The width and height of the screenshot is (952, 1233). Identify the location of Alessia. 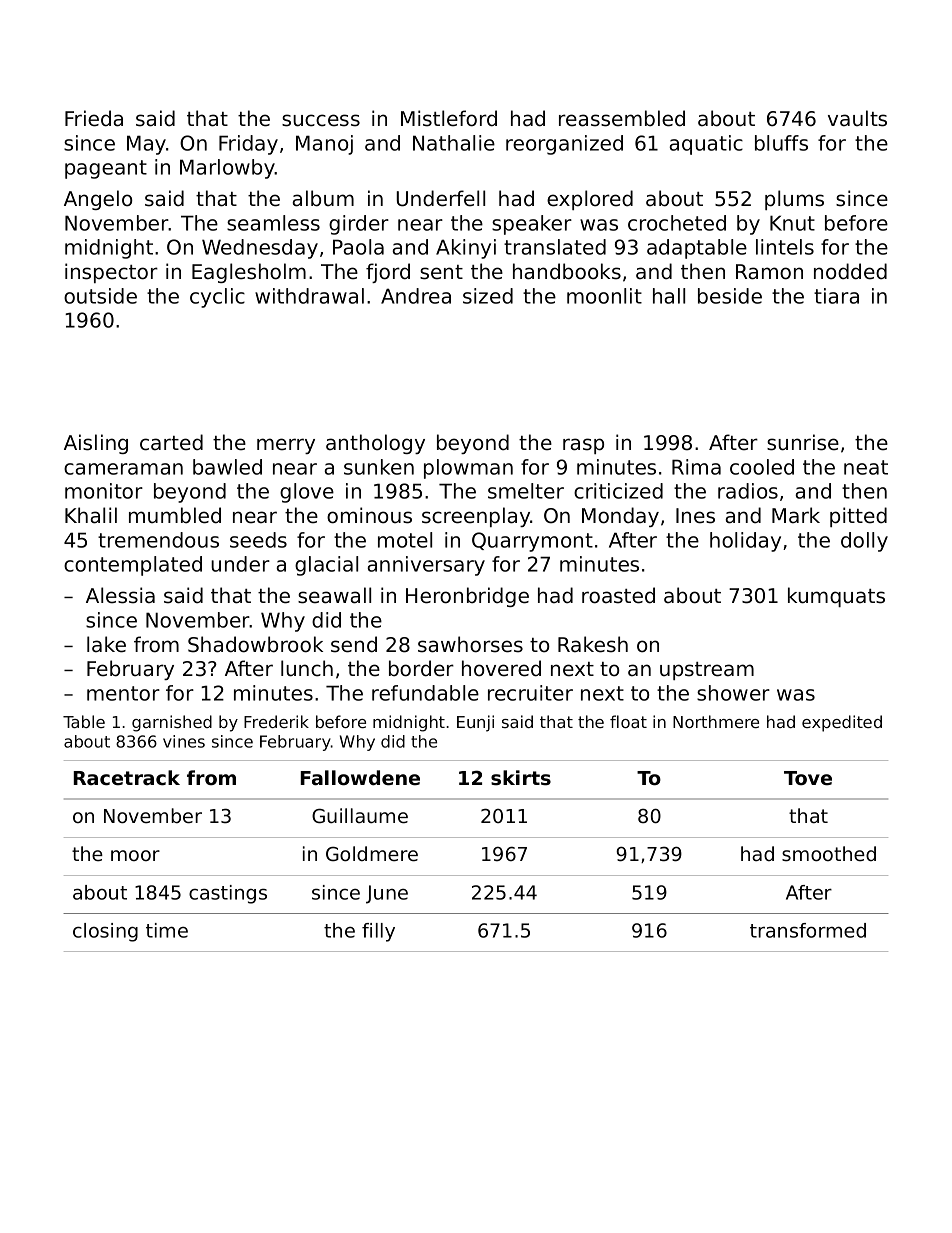
(120, 595).
